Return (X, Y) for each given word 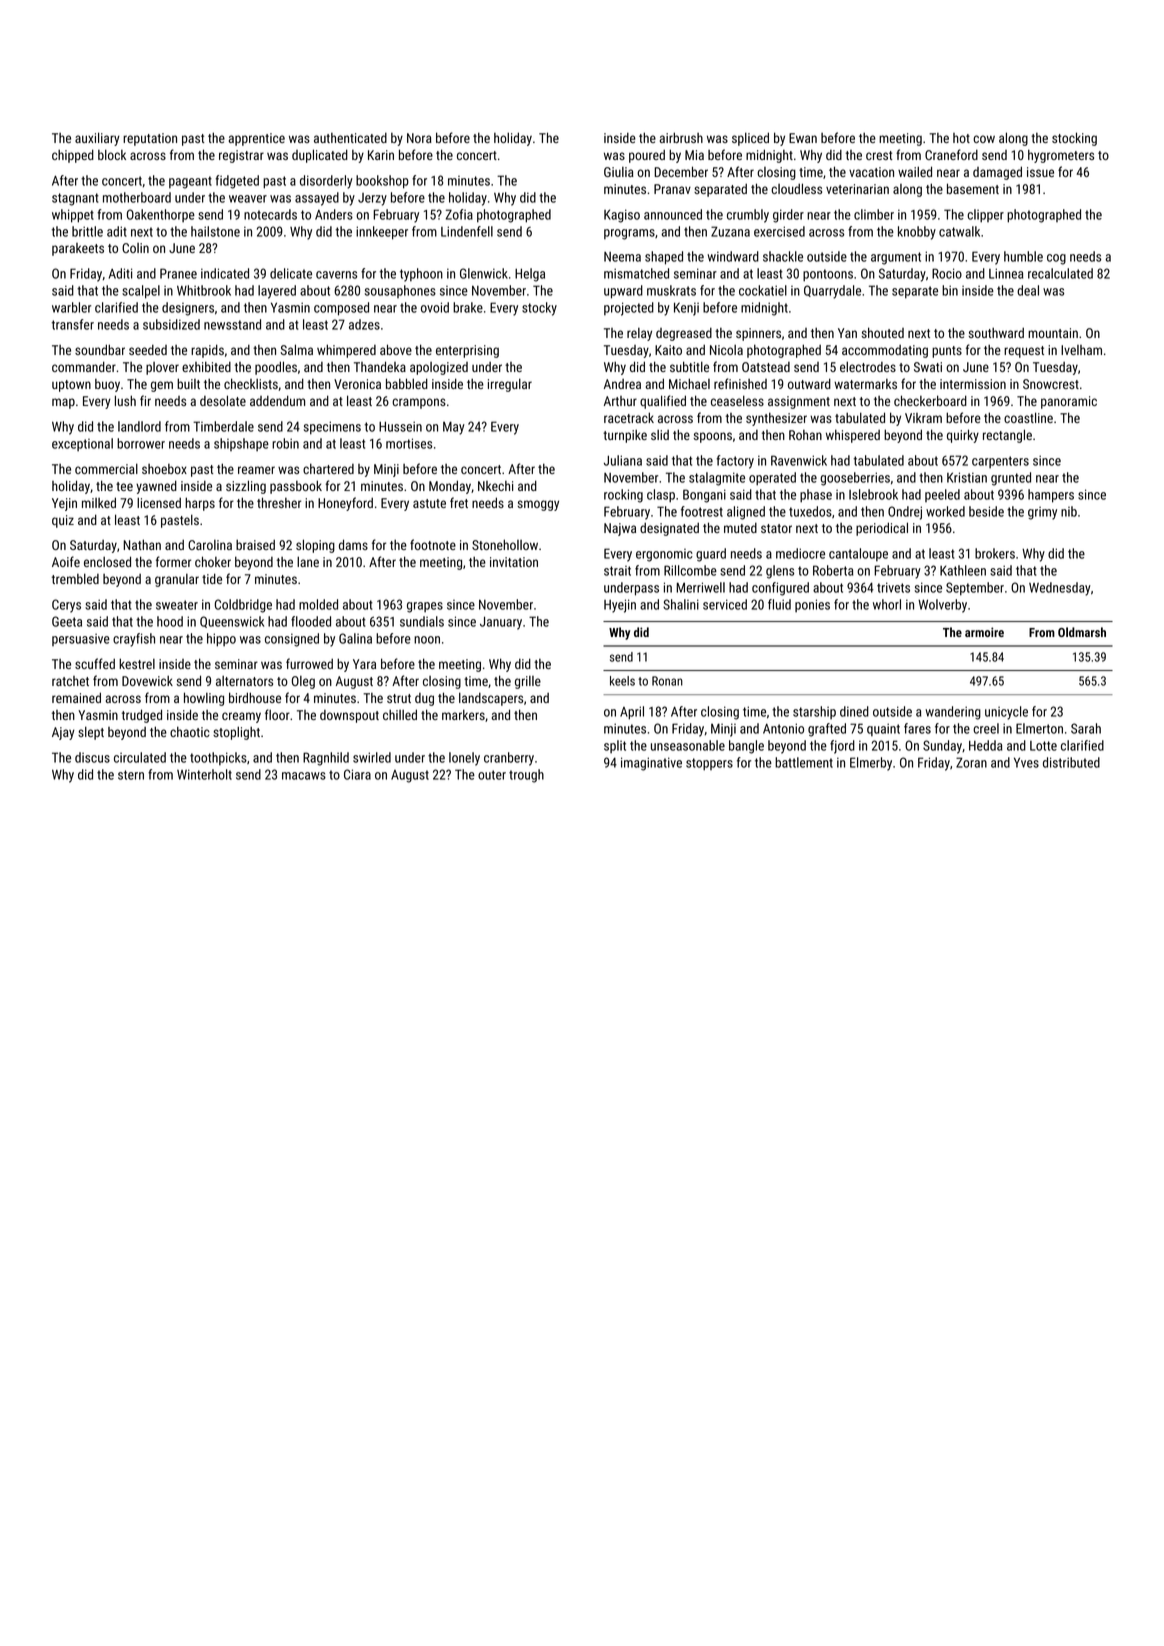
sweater (177, 605)
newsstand (232, 324)
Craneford (951, 154)
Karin (381, 155)
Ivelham (1081, 350)
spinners (758, 334)
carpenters (1000, 462)
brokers (995, 553)
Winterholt (204, 774)
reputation (150, 139)
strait (617, 571)
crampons (419, 403)
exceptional (82, 444)
